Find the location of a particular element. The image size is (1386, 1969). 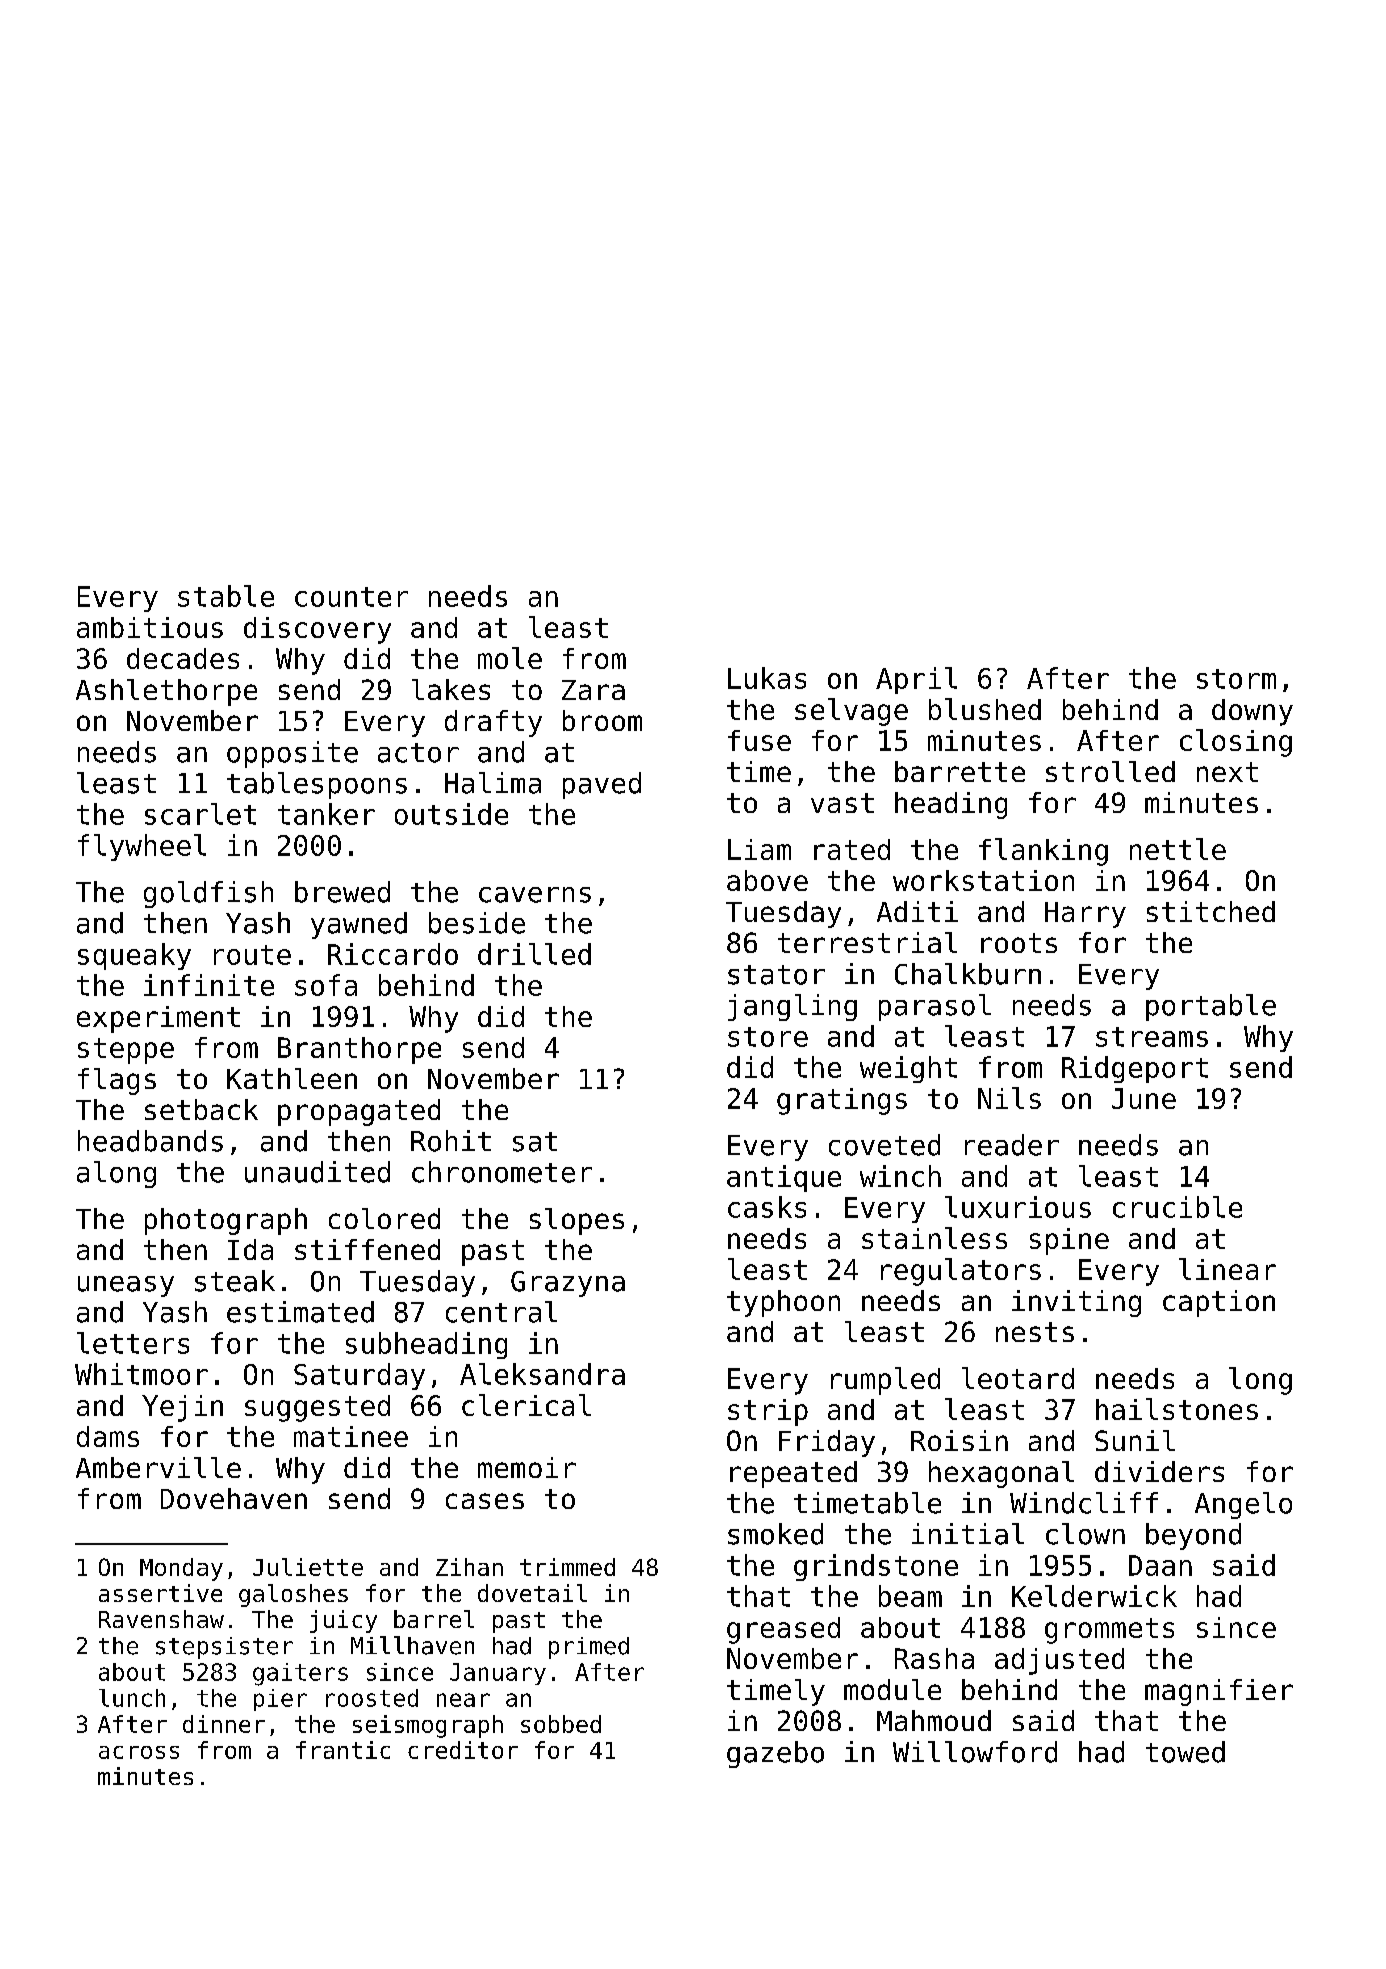

chronometer is located at coordinates (502, 1172).
